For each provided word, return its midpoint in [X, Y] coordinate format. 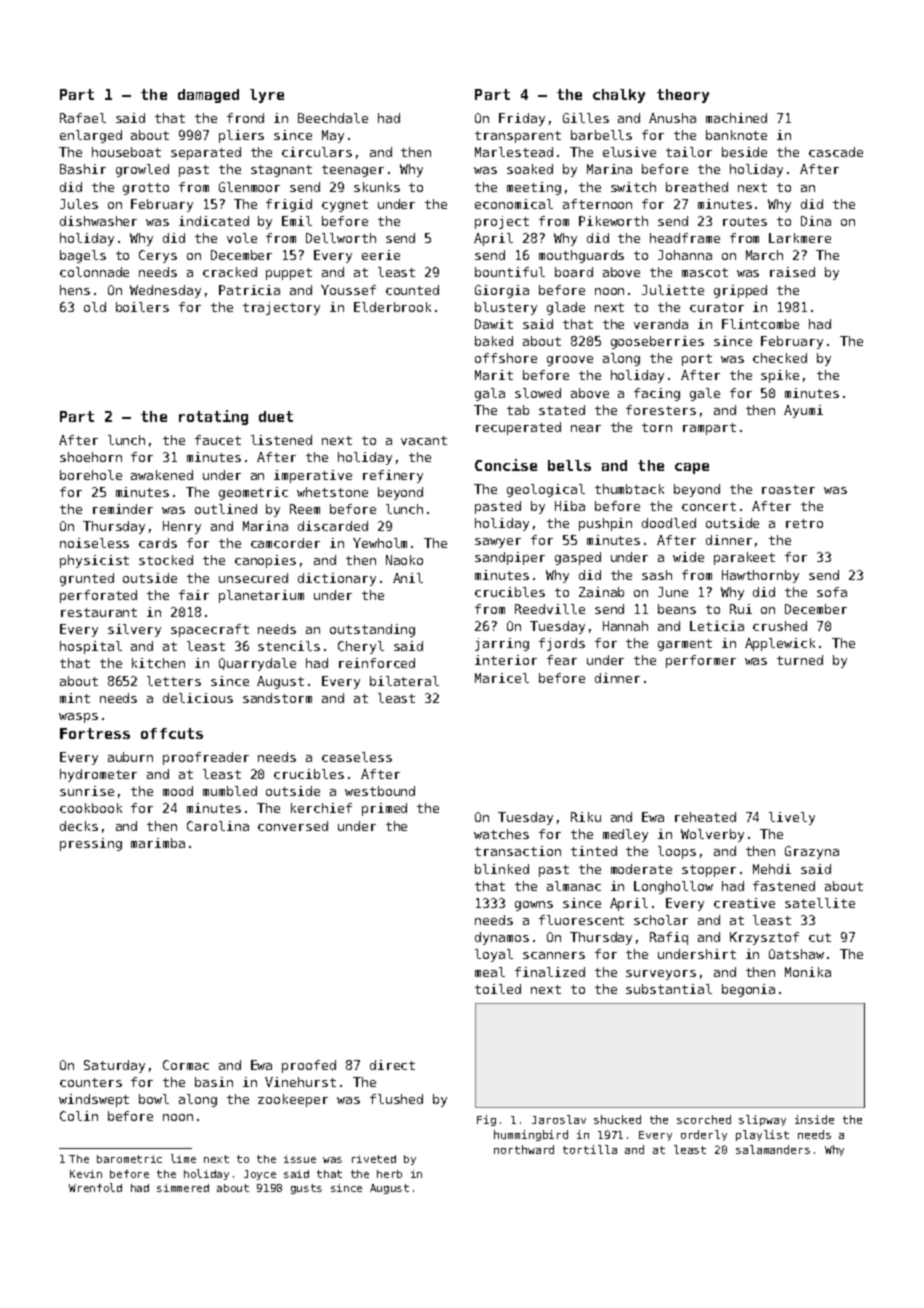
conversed [293, 826]
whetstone [332, 492]
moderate [641, 869]
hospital [91, 647]
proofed [309, 1066]
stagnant [281, 171]
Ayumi [803, 411]
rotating [213, 417]
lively [792, 818]
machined [736, 118]
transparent [518, 137]
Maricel [502, 678]
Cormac [186, 1065]
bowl [154, 1099]
